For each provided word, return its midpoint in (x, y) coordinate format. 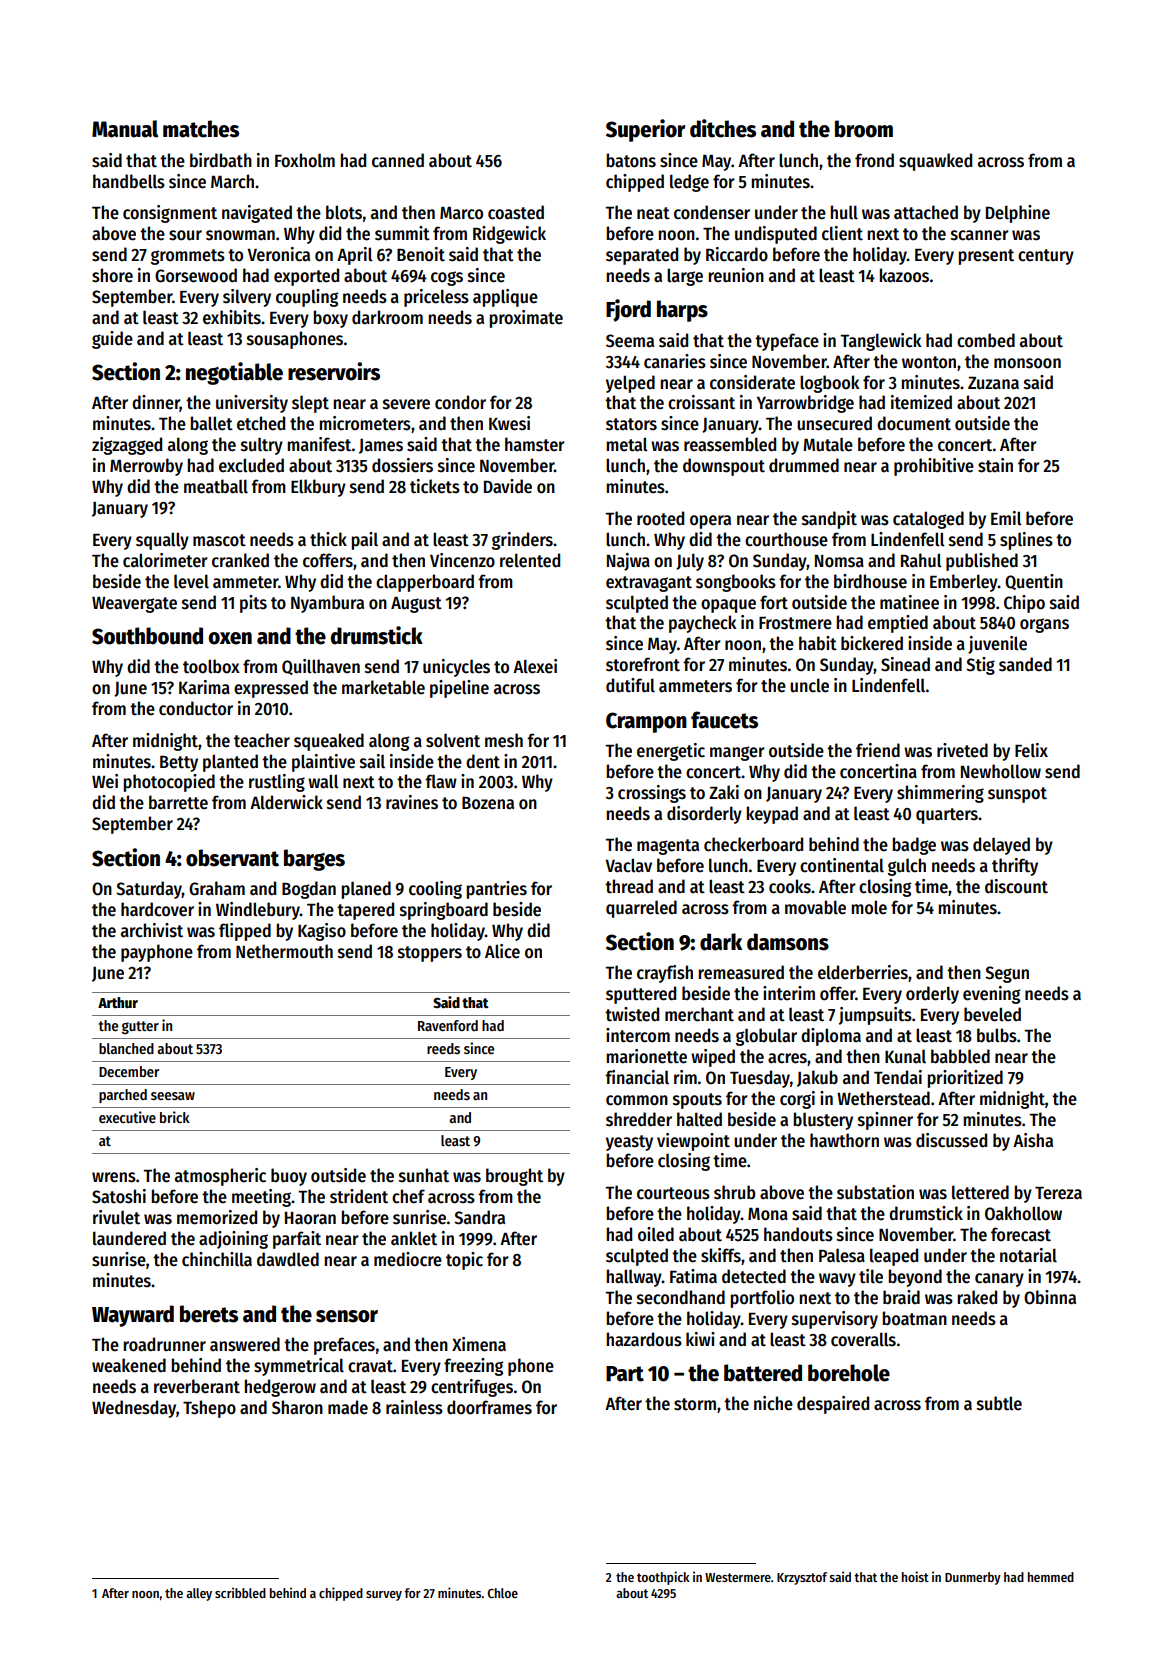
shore (112, 275)
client (842, 233)
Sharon (297, 1407)
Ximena (479, 1344)
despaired (833, 1405)
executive (127, 1117)
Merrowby (146, 467)
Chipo (1024, 604)
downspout (724, 467)
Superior (645, 130)
